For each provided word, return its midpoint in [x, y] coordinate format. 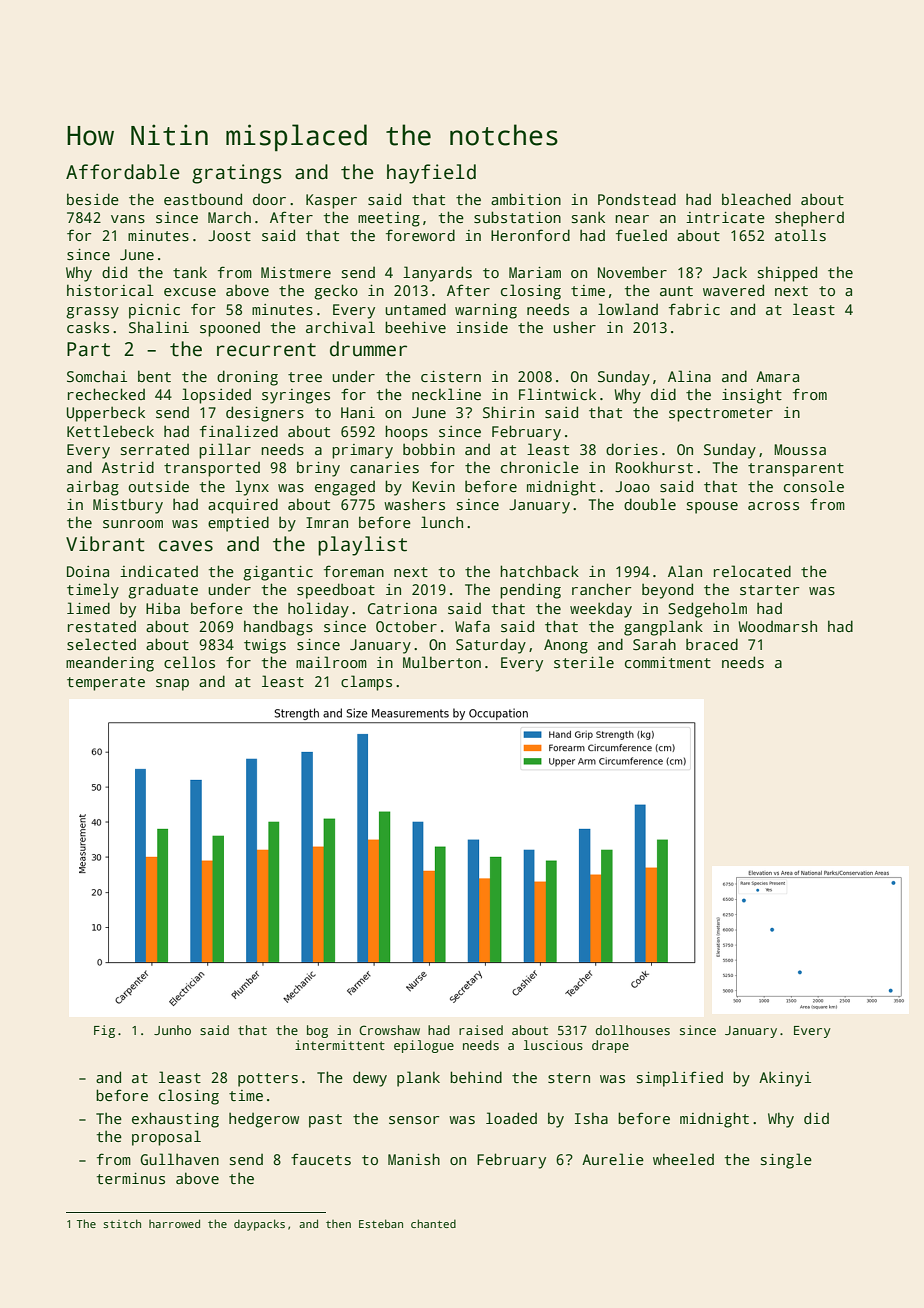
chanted [433, 1223]
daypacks [259, 1225]
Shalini [159, 327]
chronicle [540, 467]
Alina [689, 376]
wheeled [683, 1159]
